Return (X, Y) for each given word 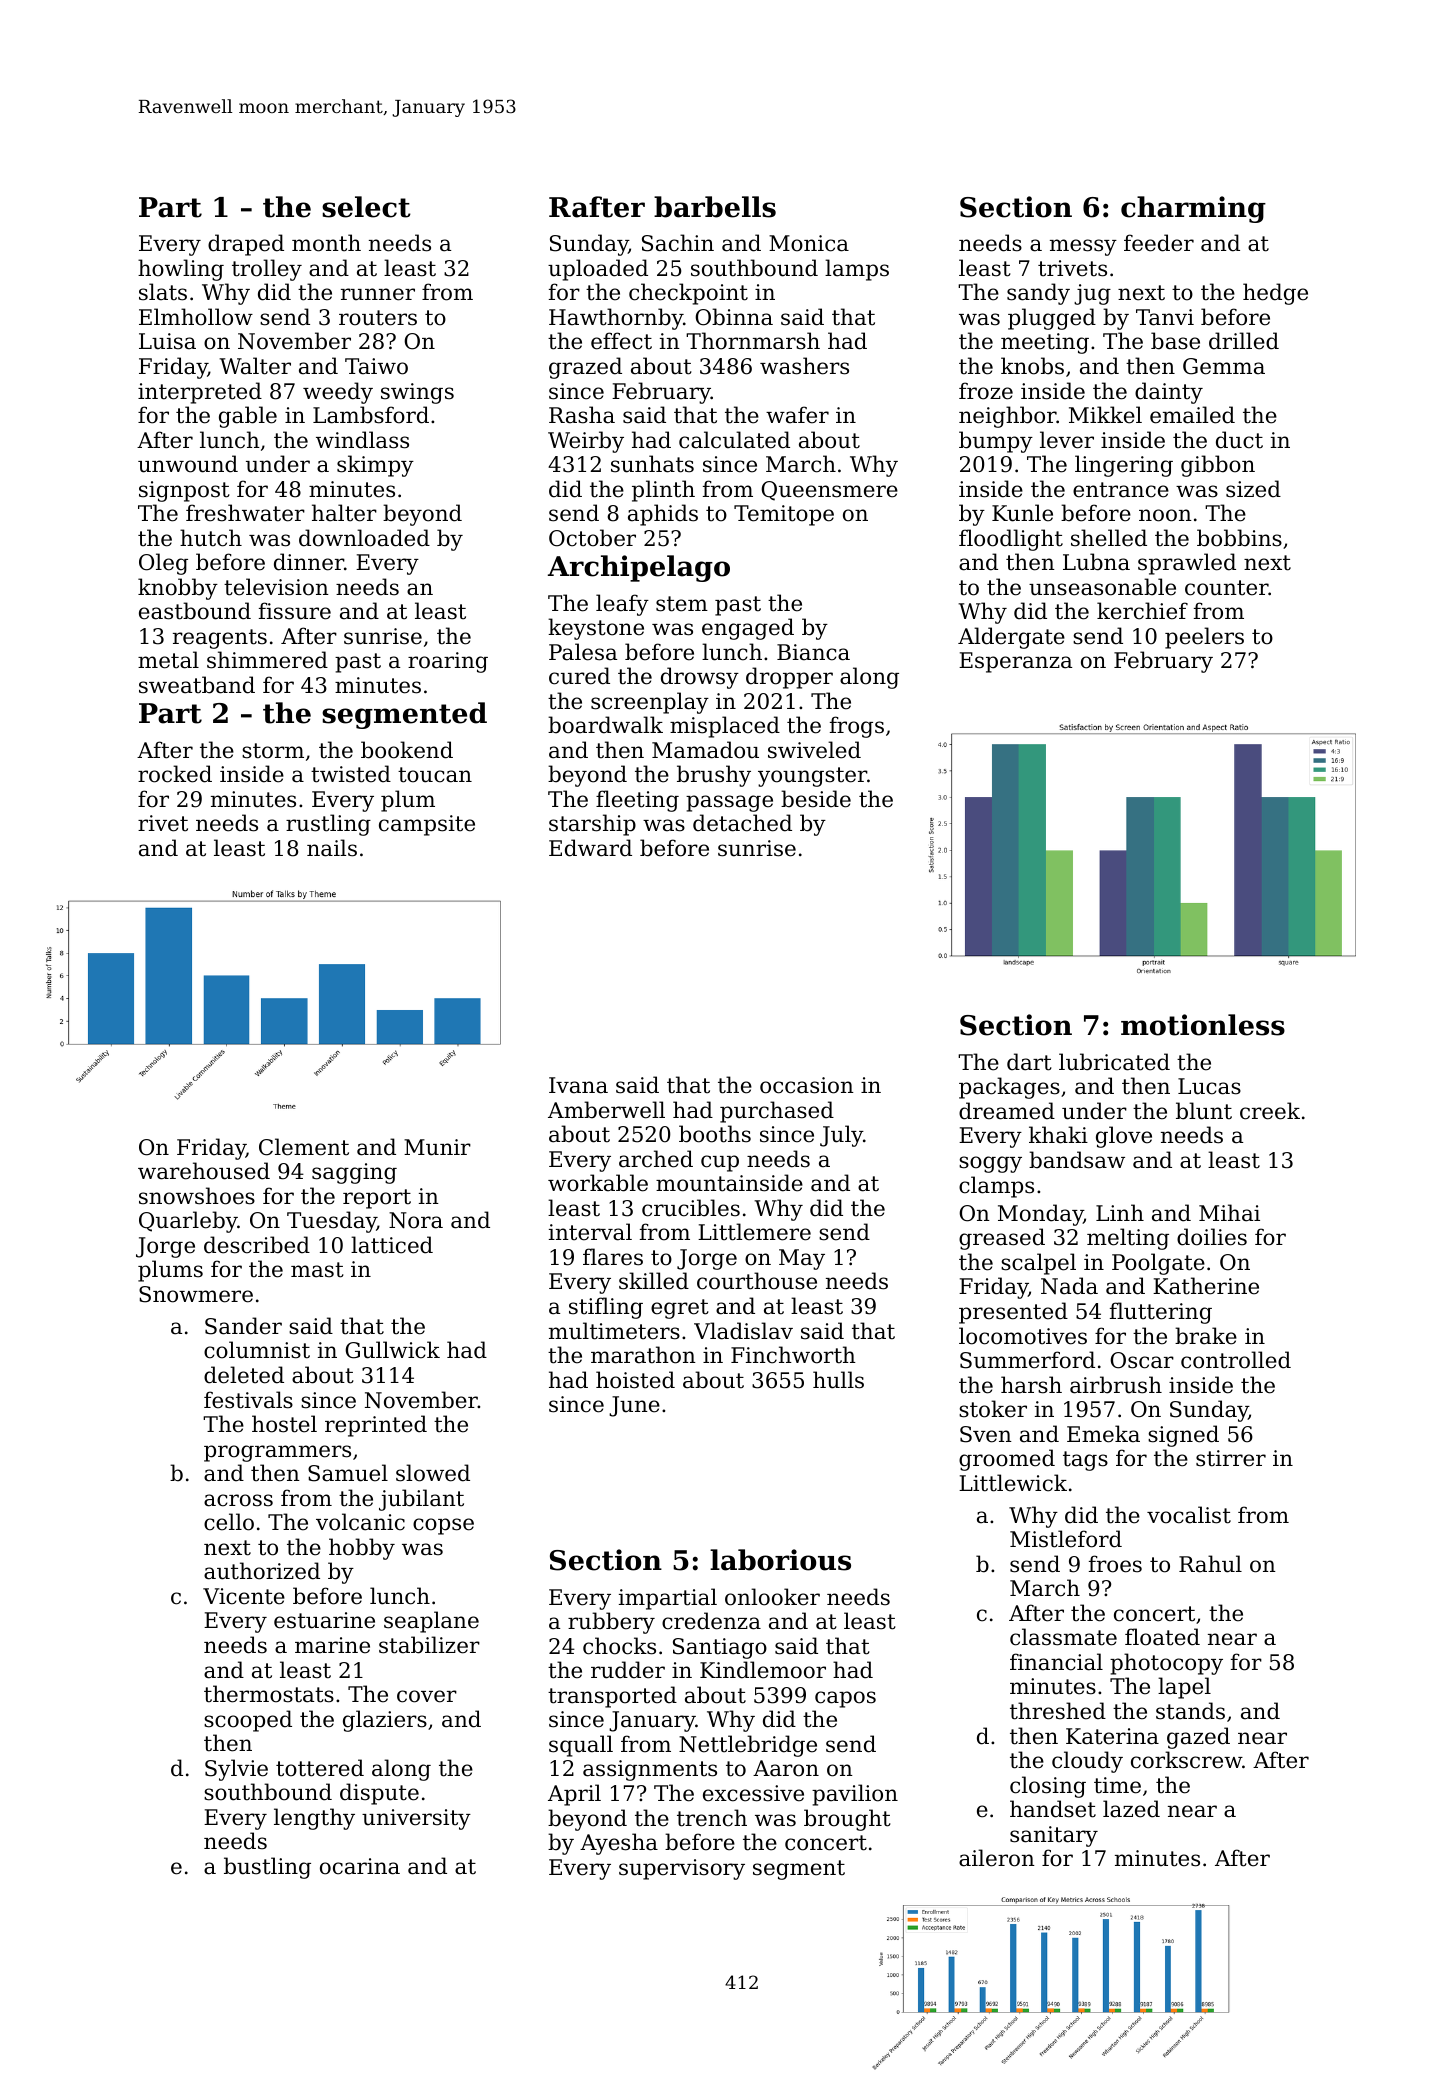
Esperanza (1015, 662)
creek (1270, 1111)
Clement (304, 1147)
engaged (748, 629)
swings (417, 393)
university (416, 1819)
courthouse (757, 1281)
